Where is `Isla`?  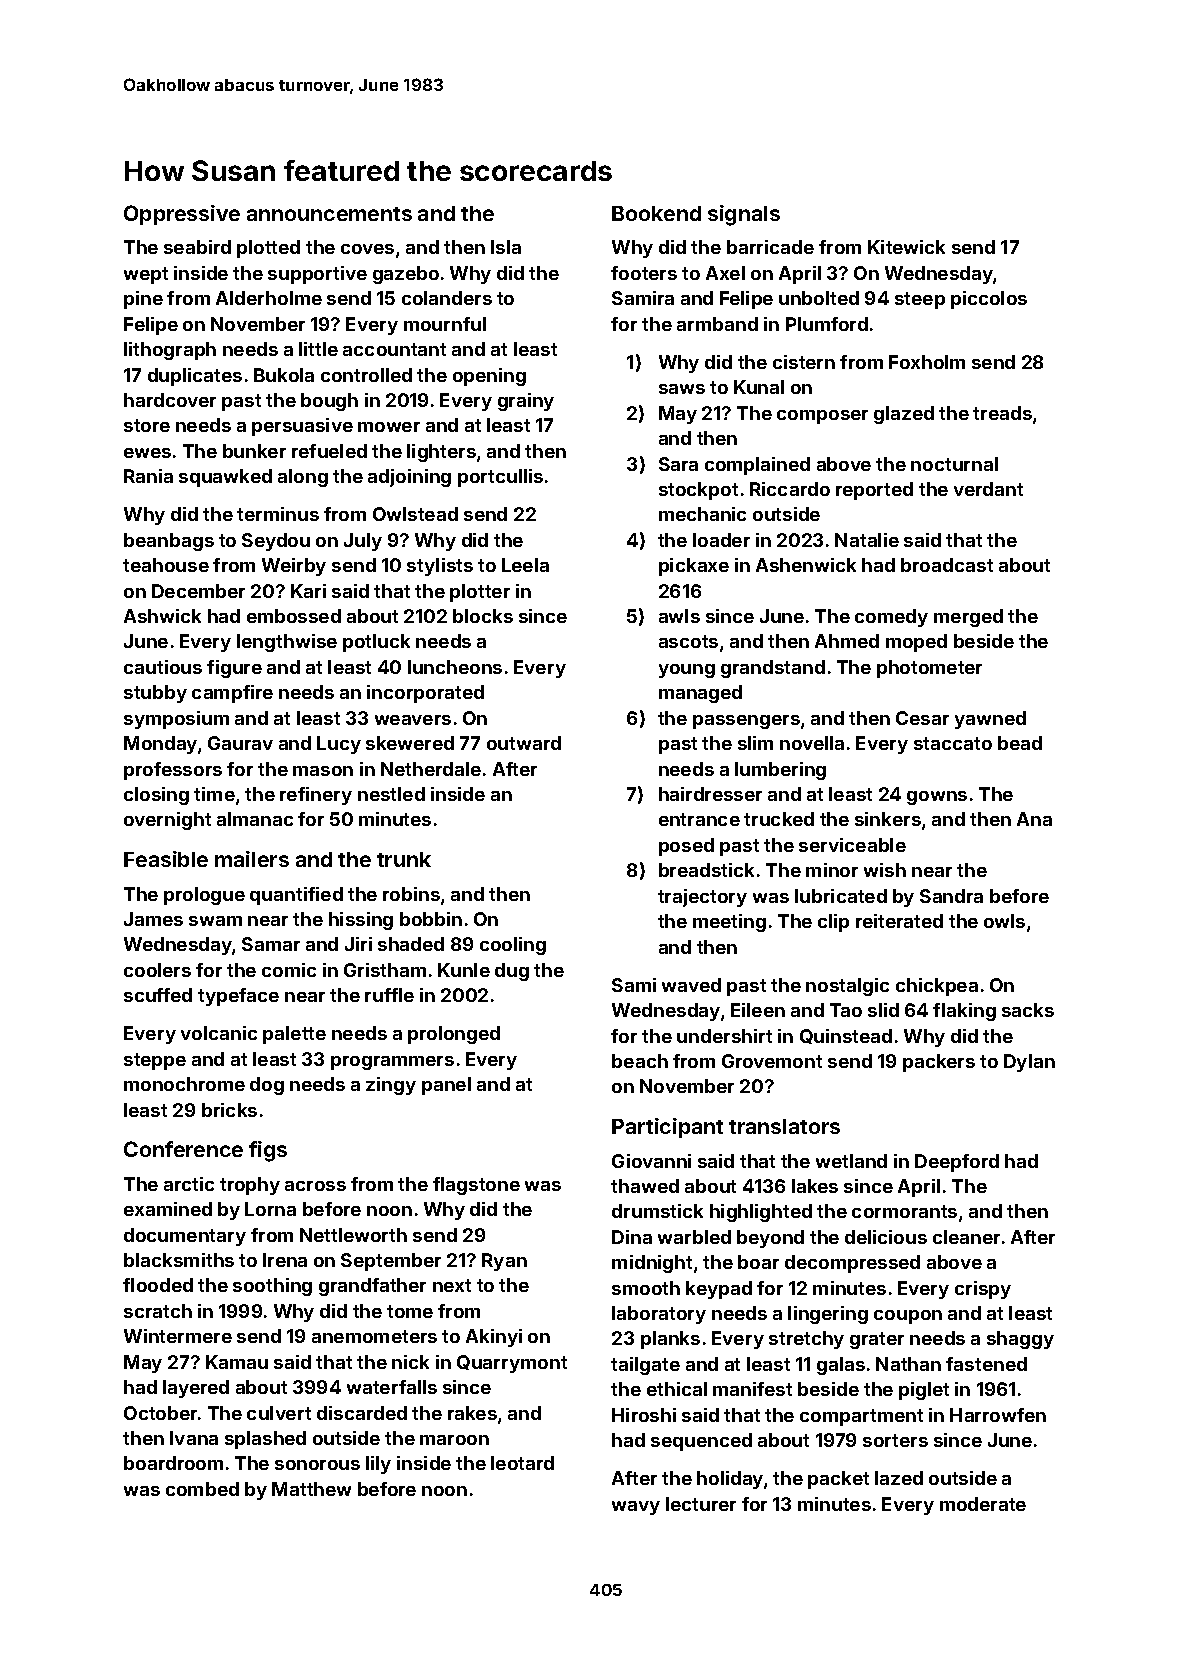
Isla is located at coordinates (506, 247).
